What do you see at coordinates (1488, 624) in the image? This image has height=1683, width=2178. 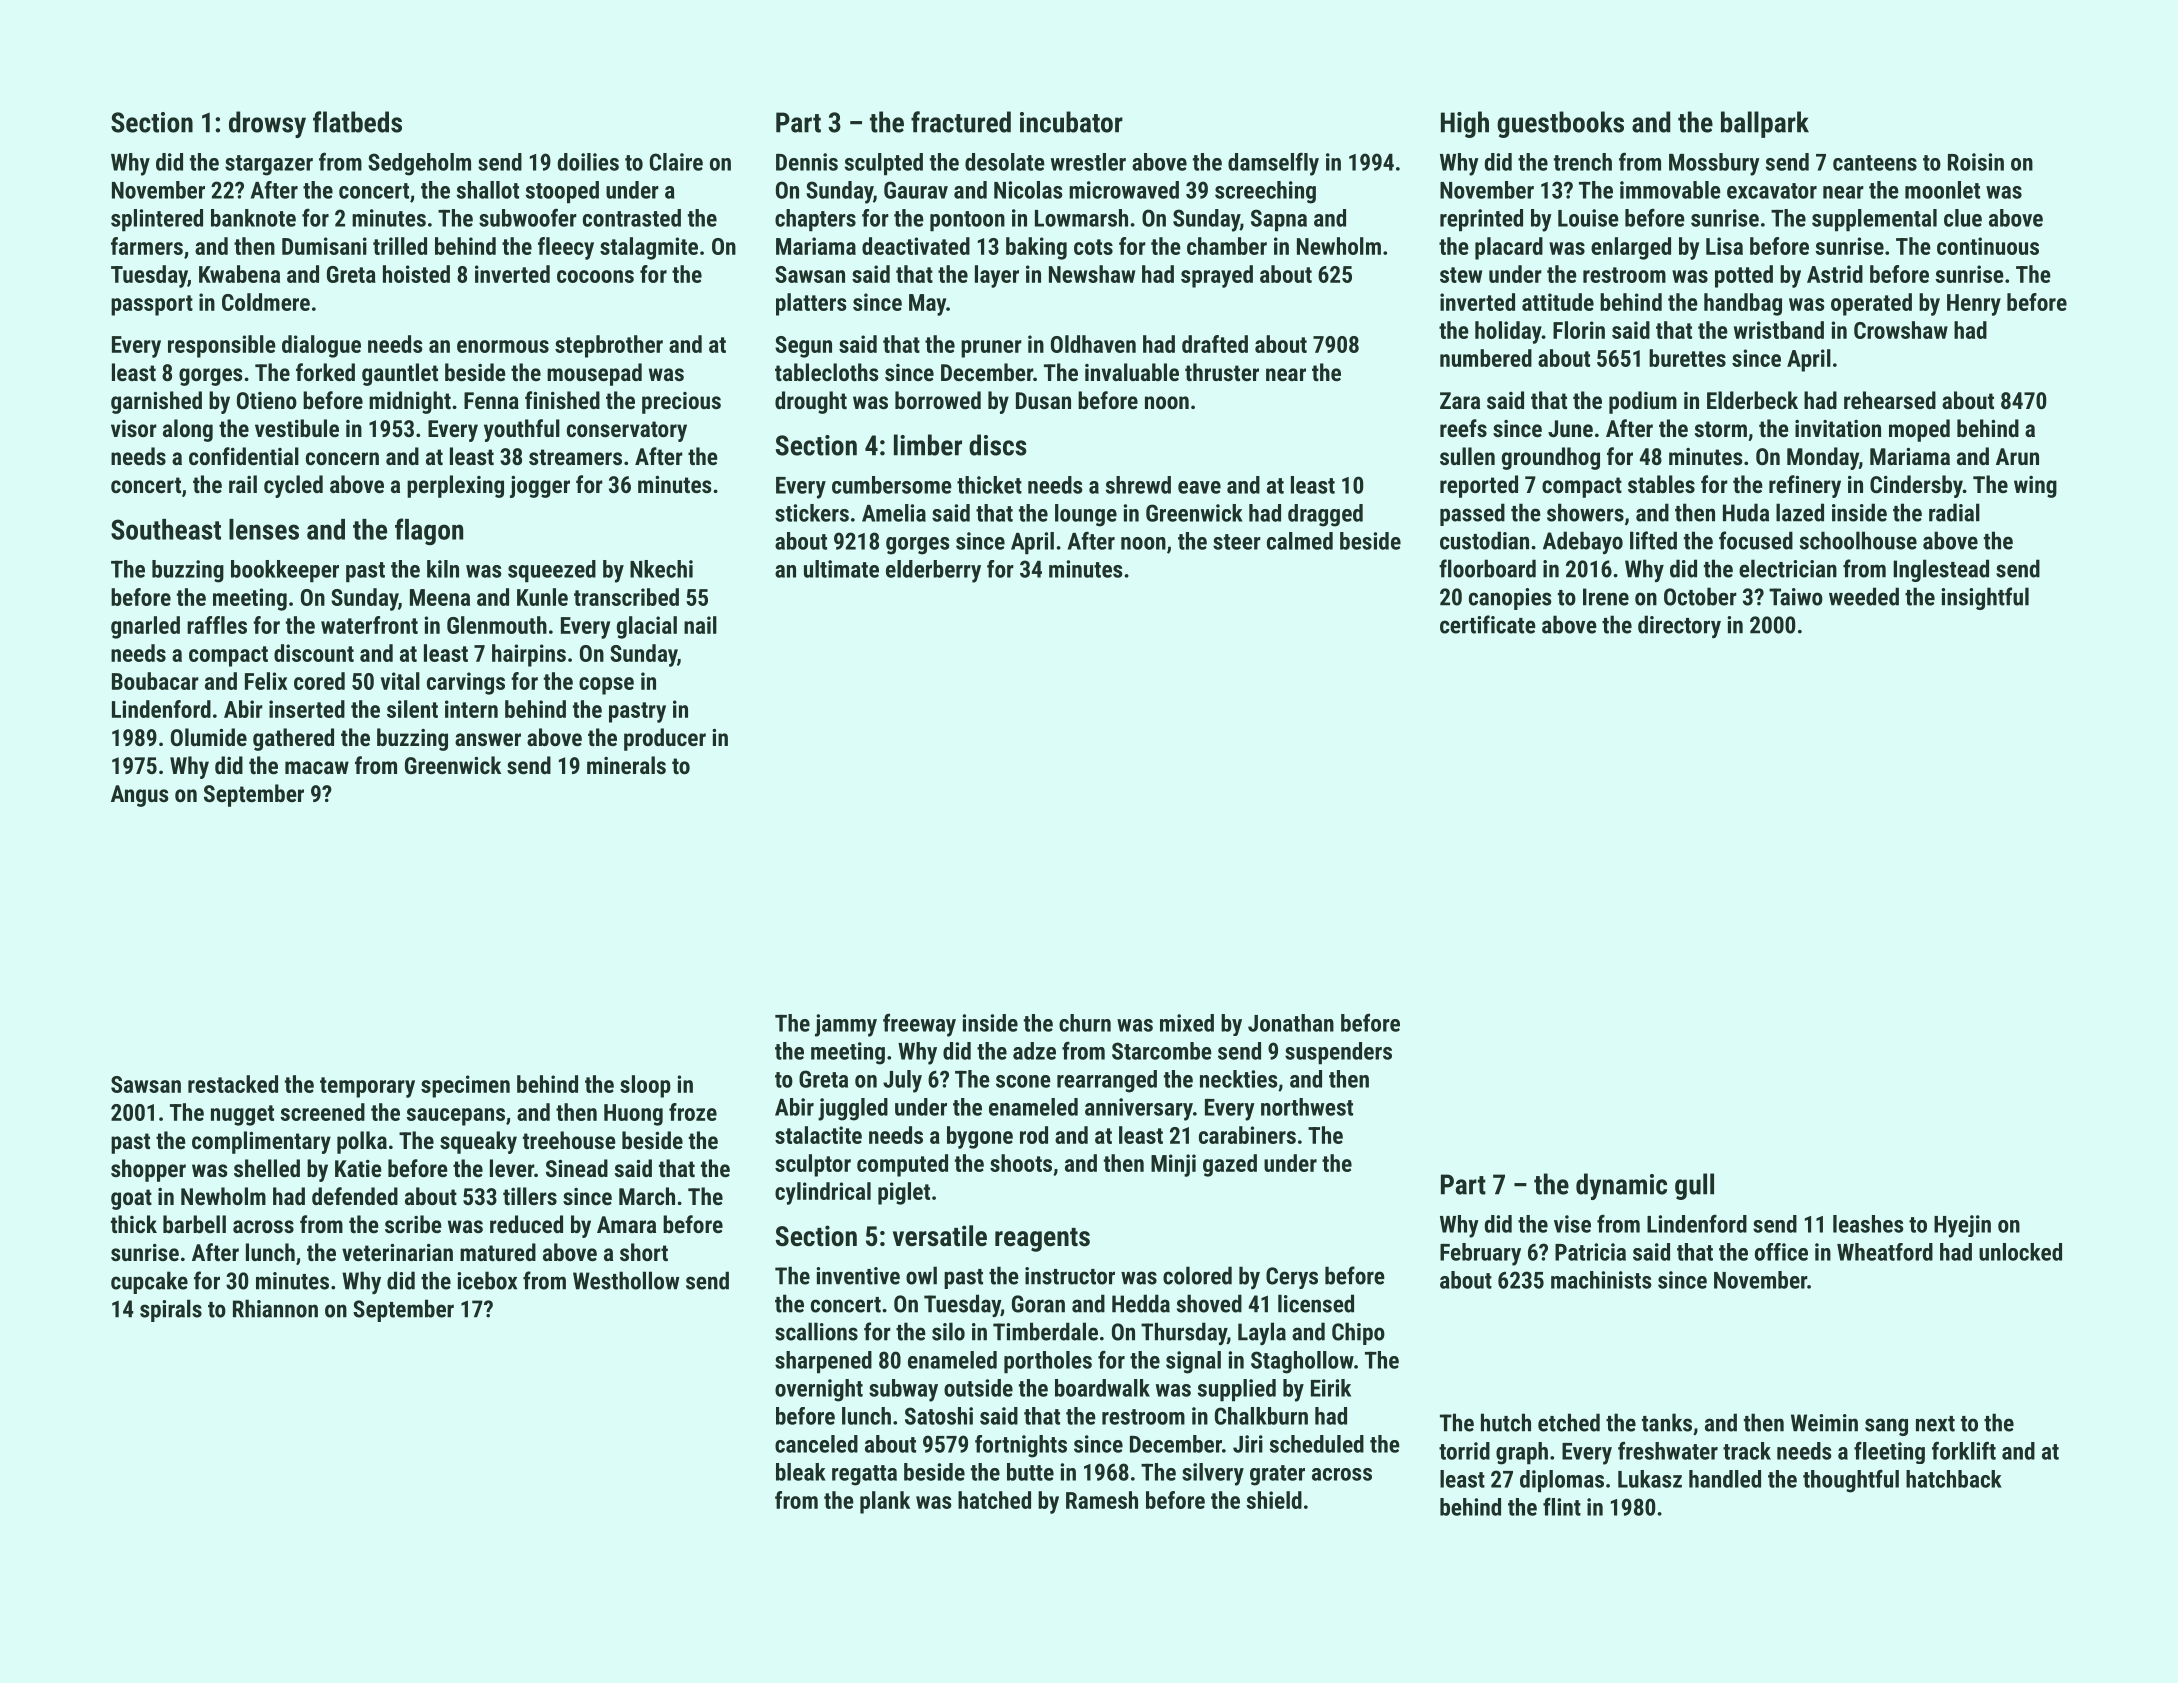 I see `certificate` at bounding box center [1488, 624].
